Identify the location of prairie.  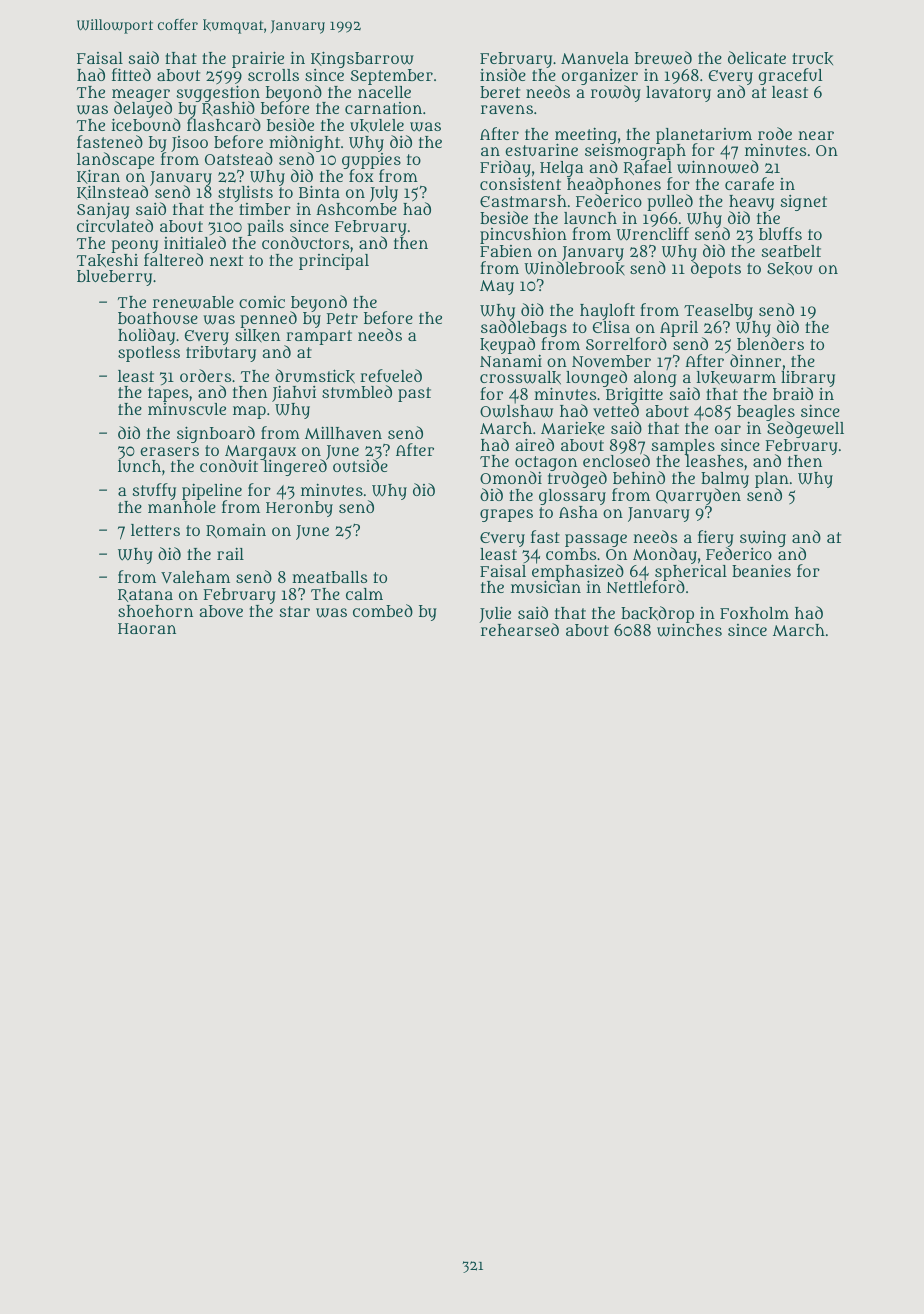
(258, 59).
